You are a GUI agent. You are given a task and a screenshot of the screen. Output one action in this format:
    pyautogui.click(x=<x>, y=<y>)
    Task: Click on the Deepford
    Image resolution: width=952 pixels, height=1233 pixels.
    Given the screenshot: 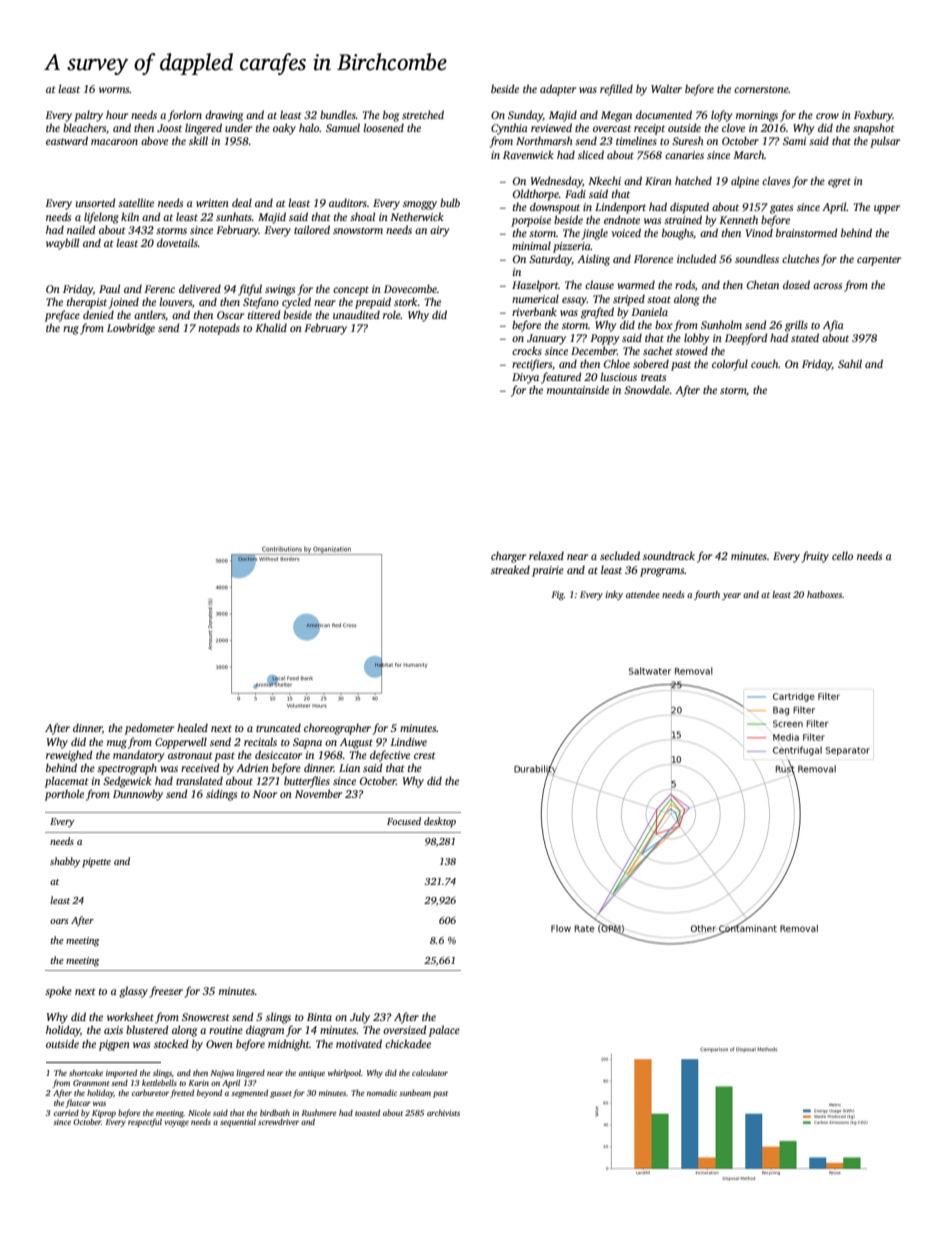 What is the action you would take?
    pyautogui.click(x=746, y=339)
